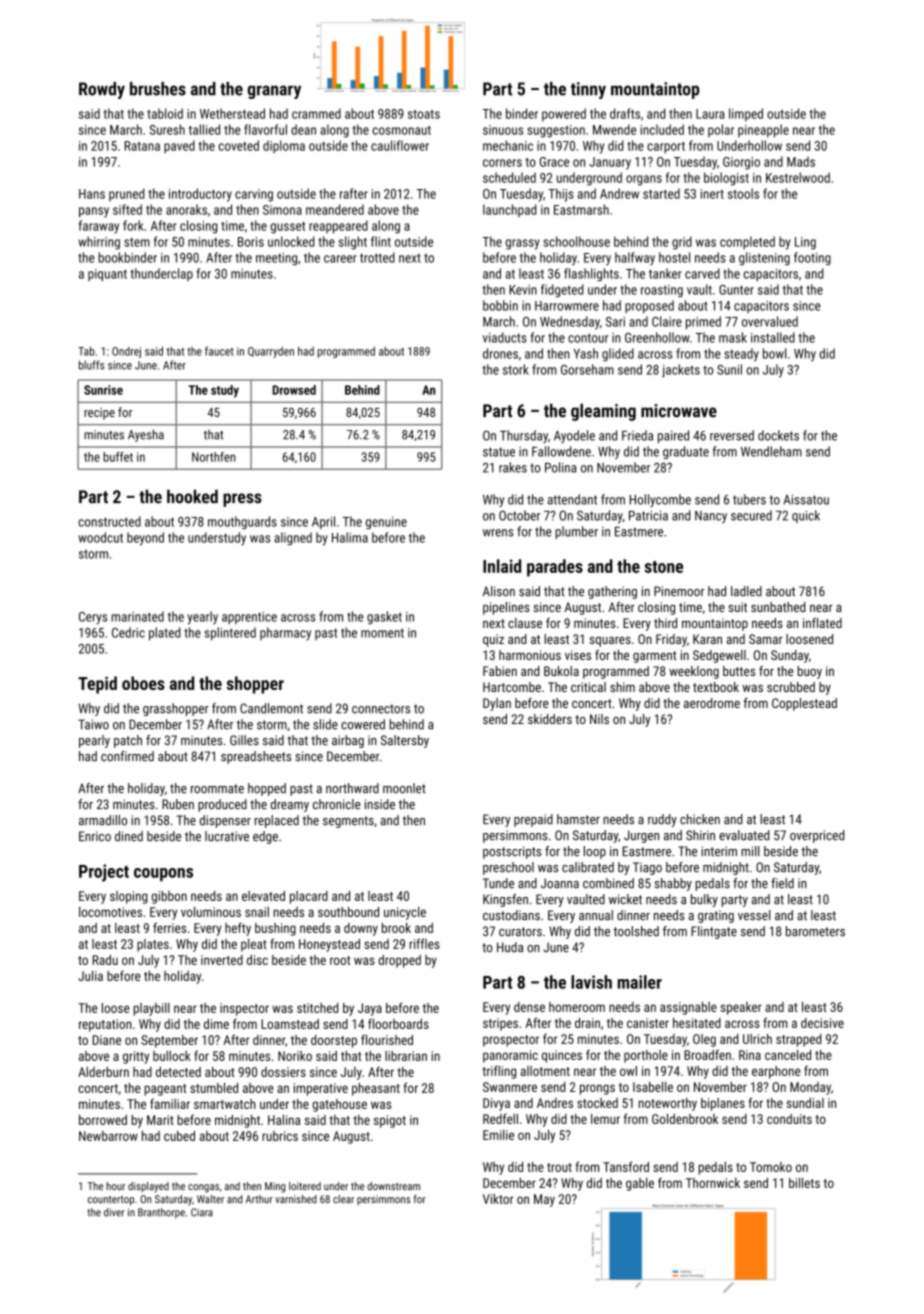  Describe the element at coordinates (165, 113) in the screenshot. I see `tabloid` at that location.
